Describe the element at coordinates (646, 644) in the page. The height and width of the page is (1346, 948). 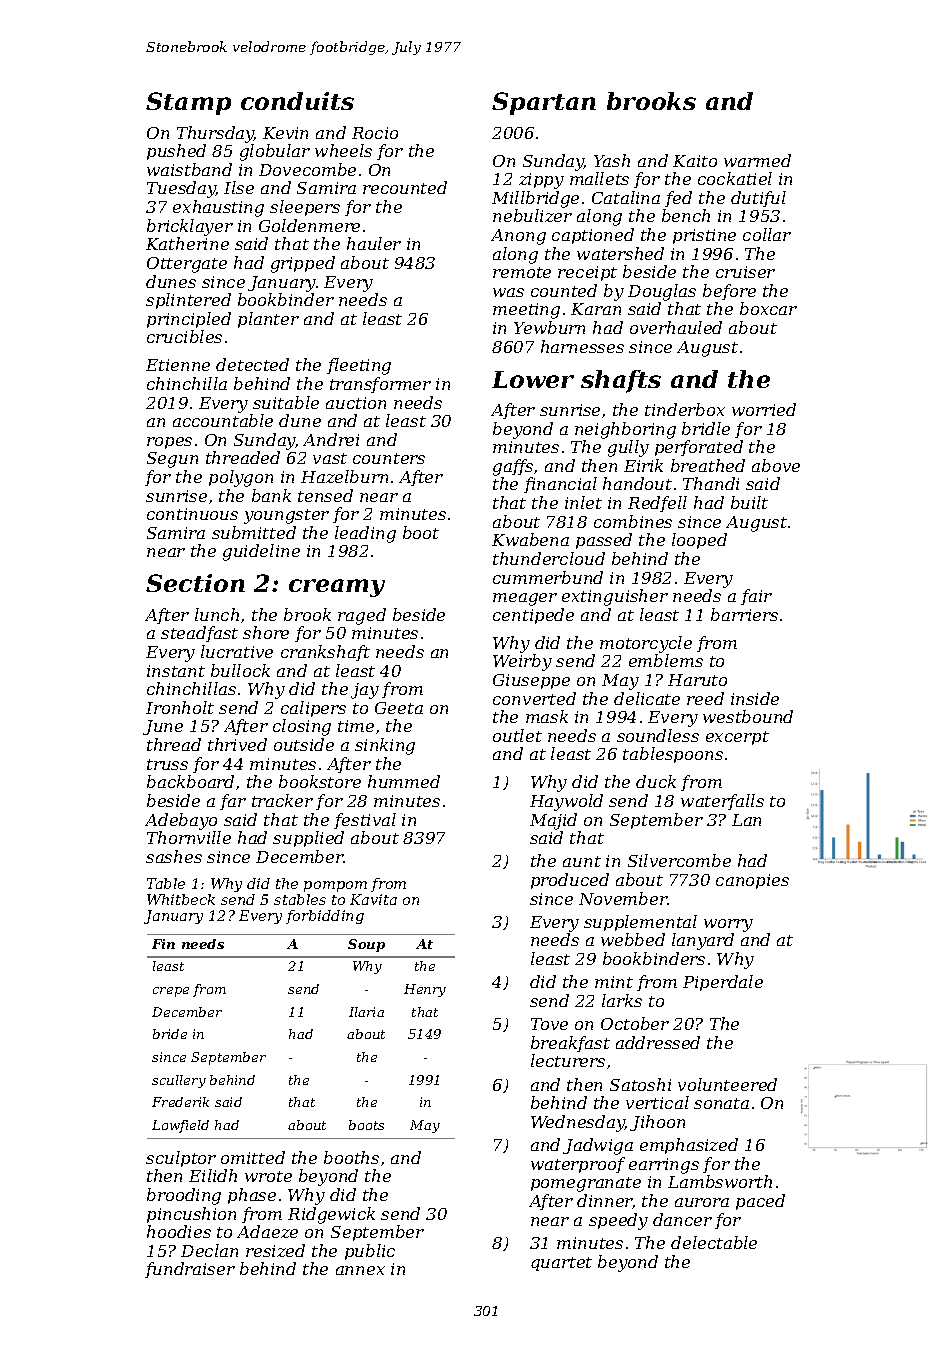
I see `motorcycle` at that location.
